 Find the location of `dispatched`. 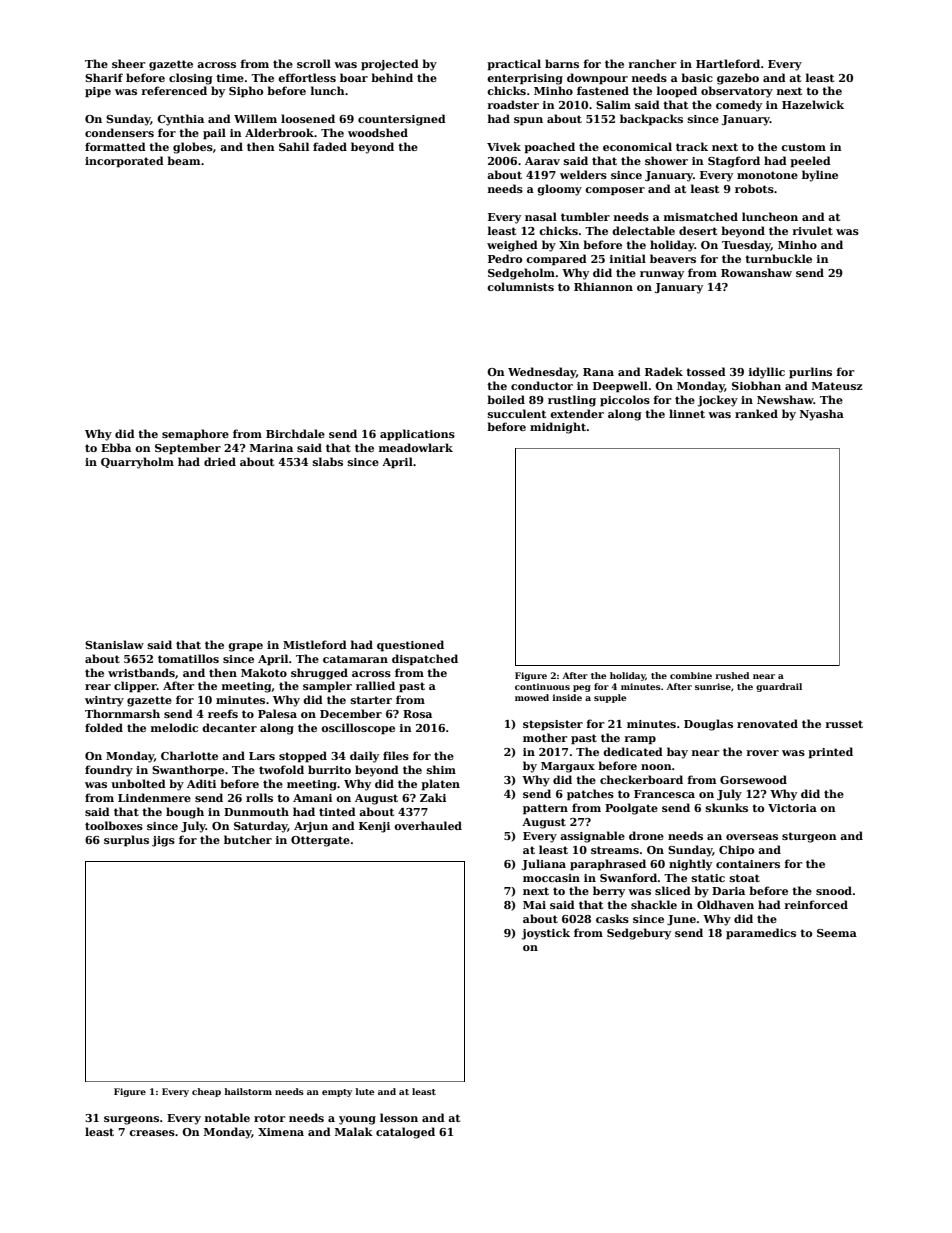

dispatched is located at coordinates (425, 660).
